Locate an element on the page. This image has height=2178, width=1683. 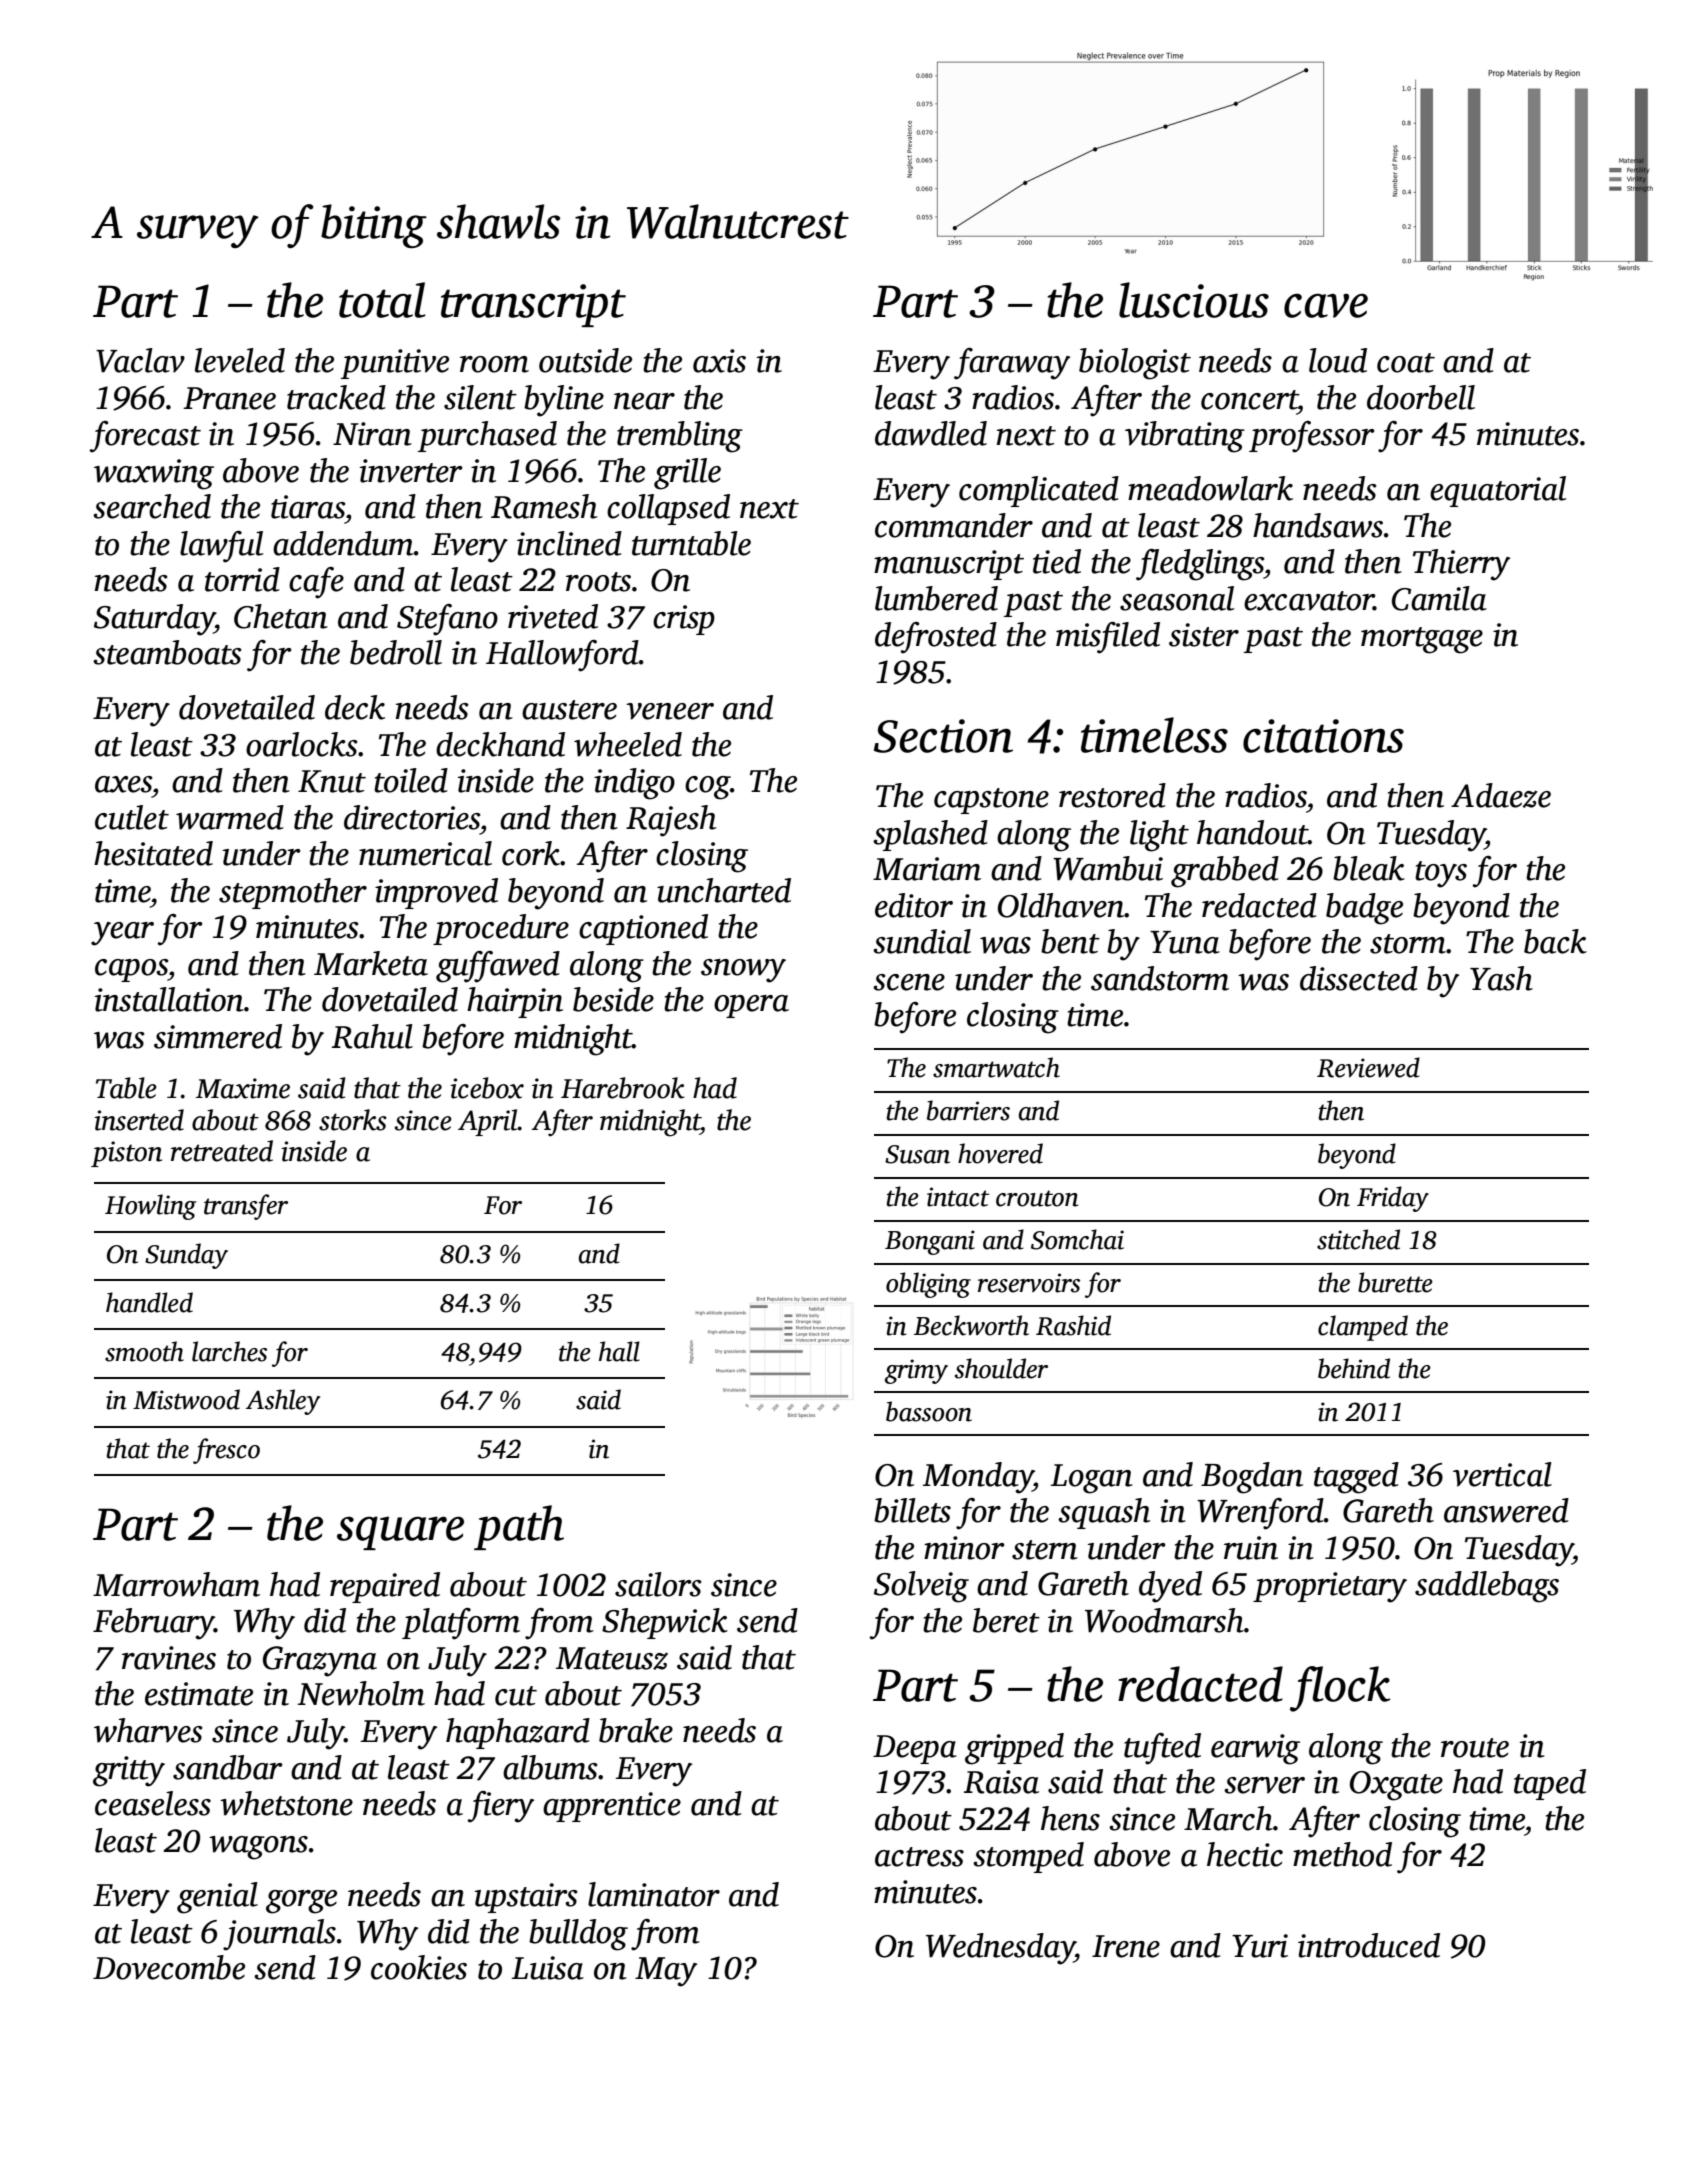
citations is located at coordinates (1323, 736).
